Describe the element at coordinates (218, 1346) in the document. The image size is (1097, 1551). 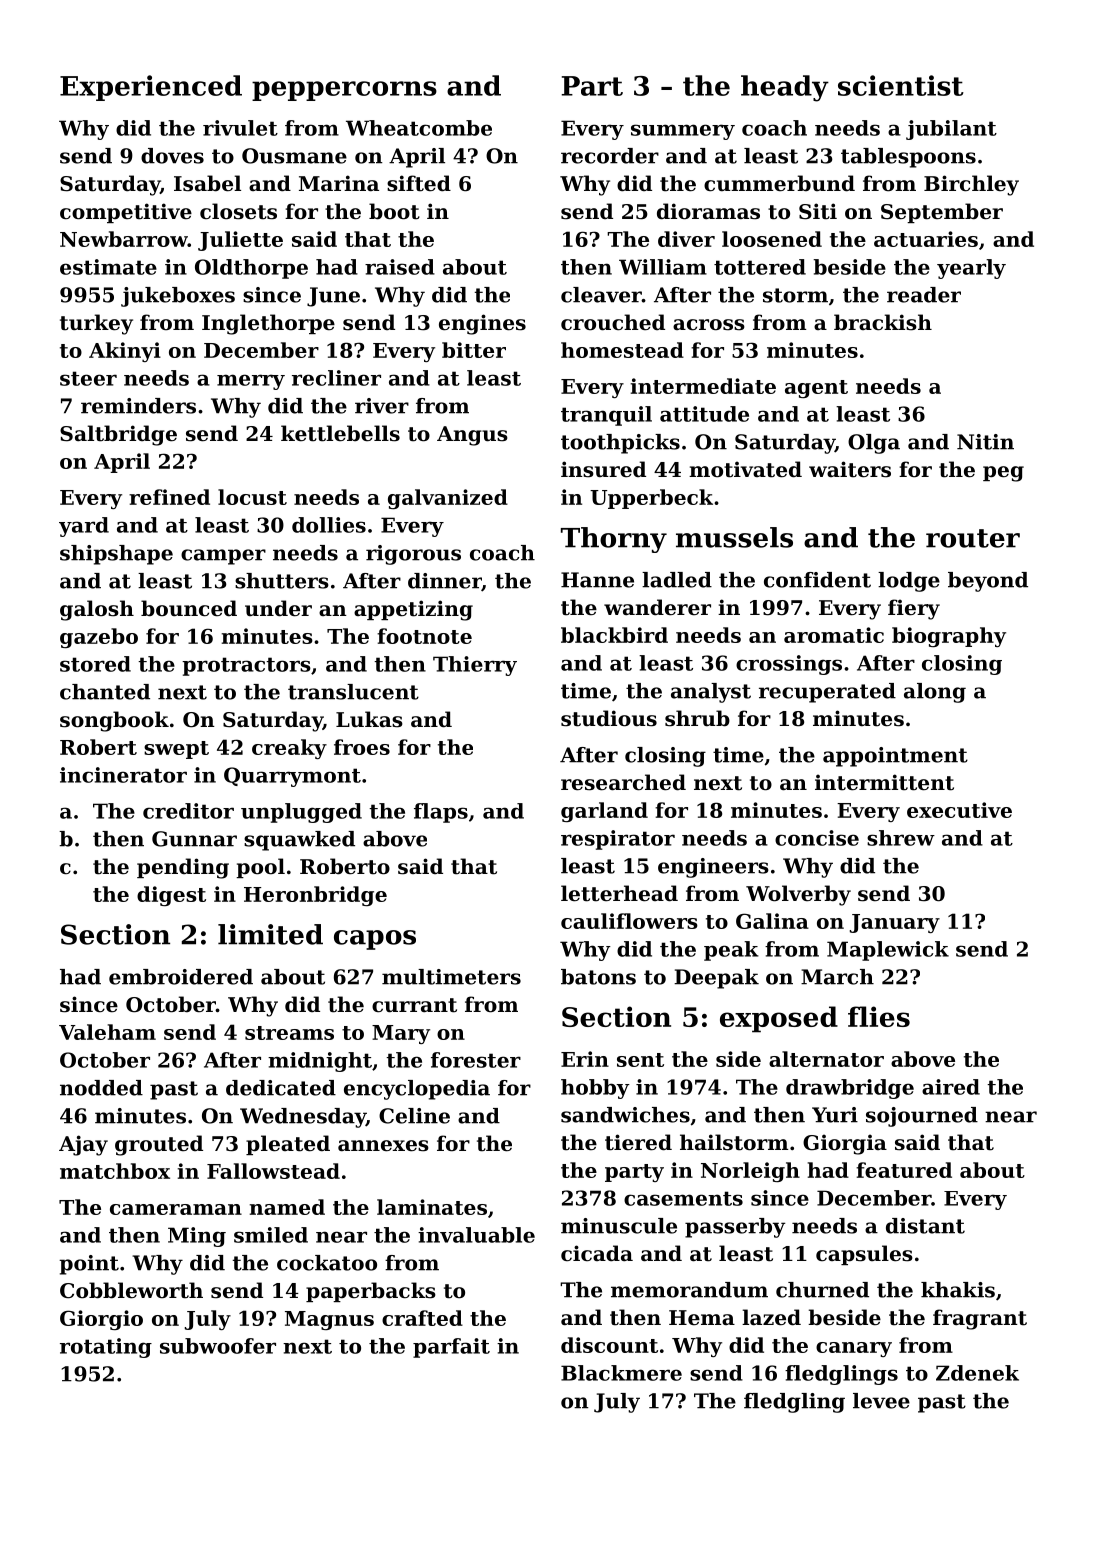
I see `subwoofer` at that location.
